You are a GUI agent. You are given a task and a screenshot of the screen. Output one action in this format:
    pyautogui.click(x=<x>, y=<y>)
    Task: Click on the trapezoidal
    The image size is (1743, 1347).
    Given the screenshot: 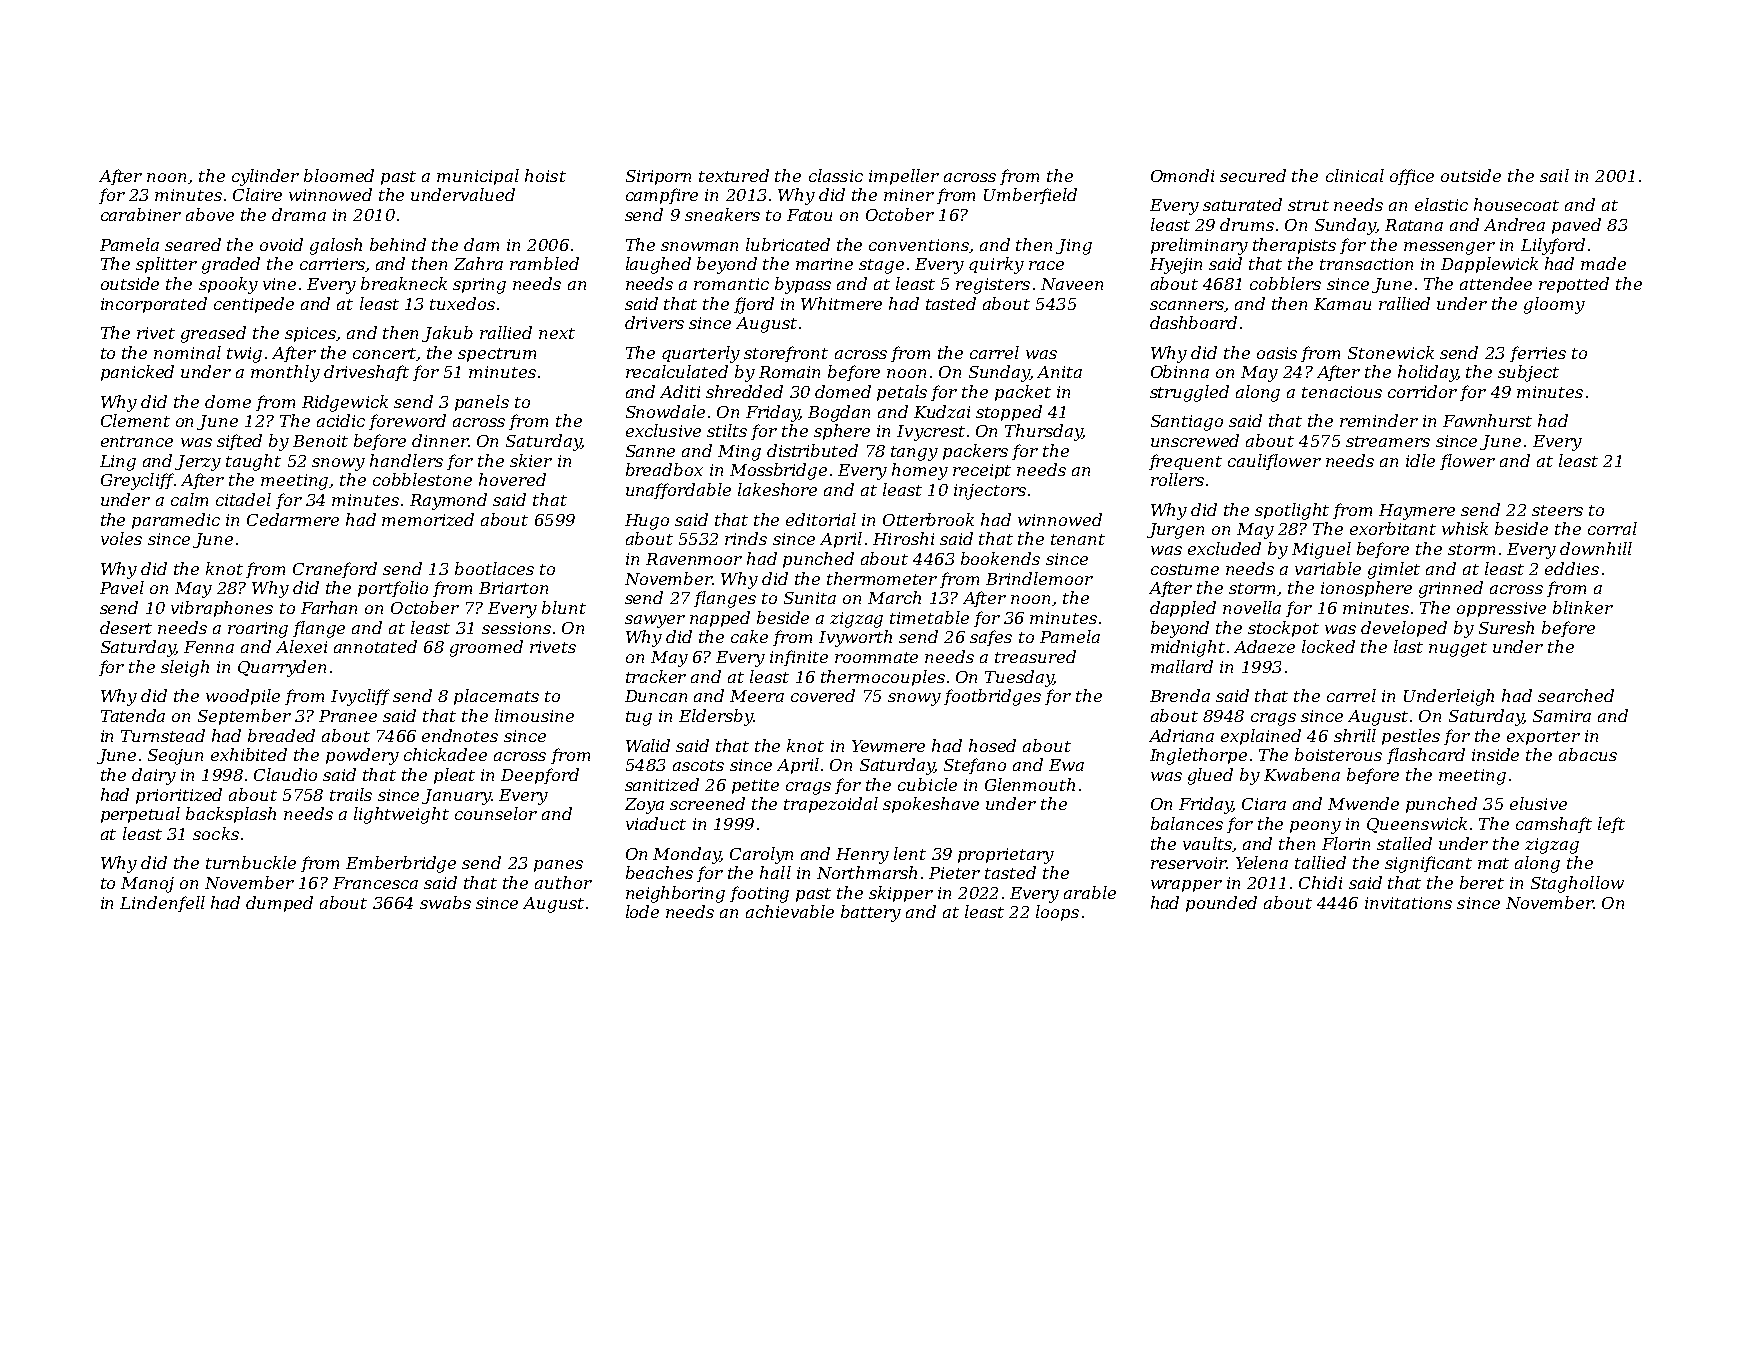 What is the action you would take?
    pyautogui.click(x=831, y=805)
